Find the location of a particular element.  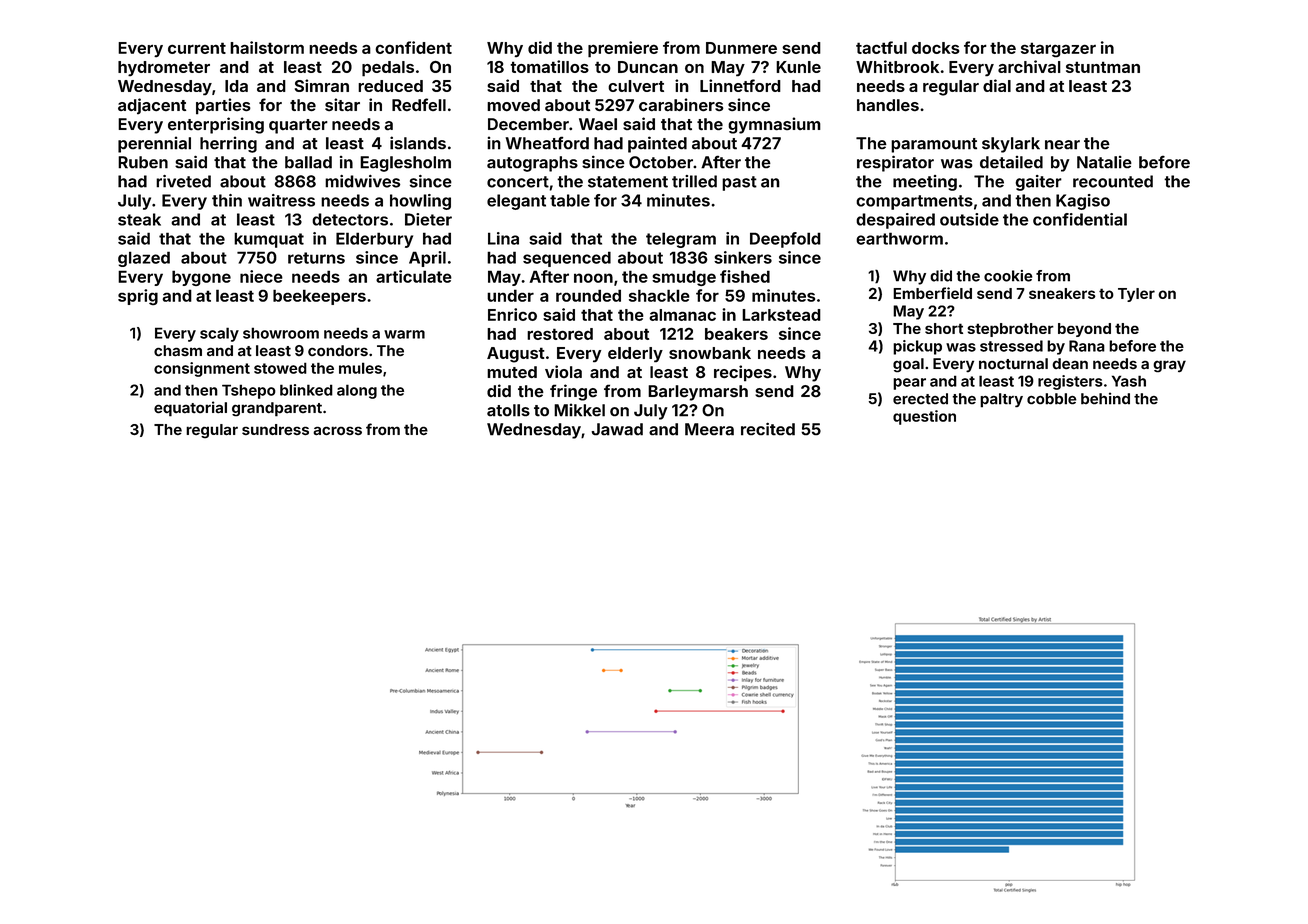

islands is located at coordinates (418, 143).
